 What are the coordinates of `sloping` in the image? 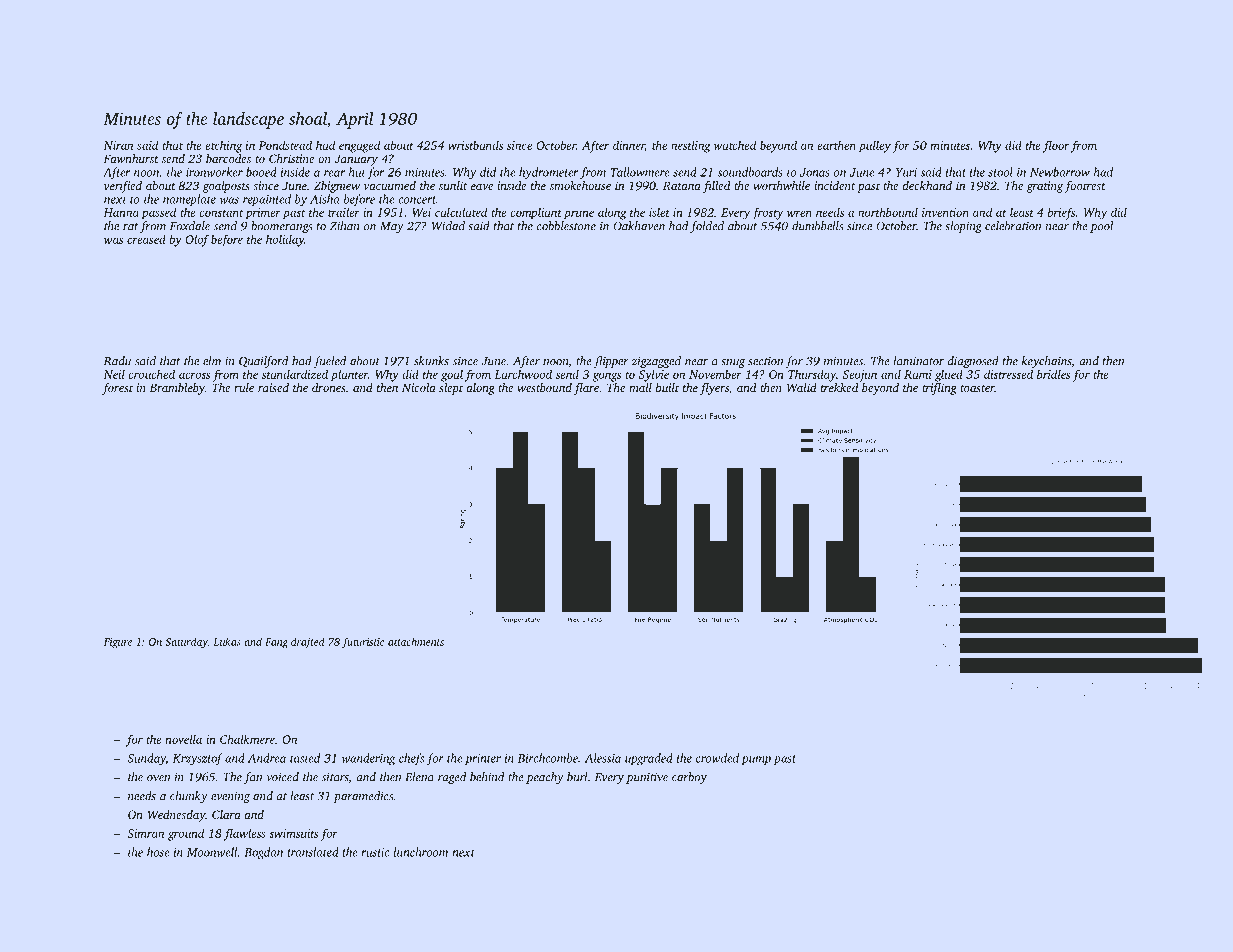 It's located at (963, 227).
